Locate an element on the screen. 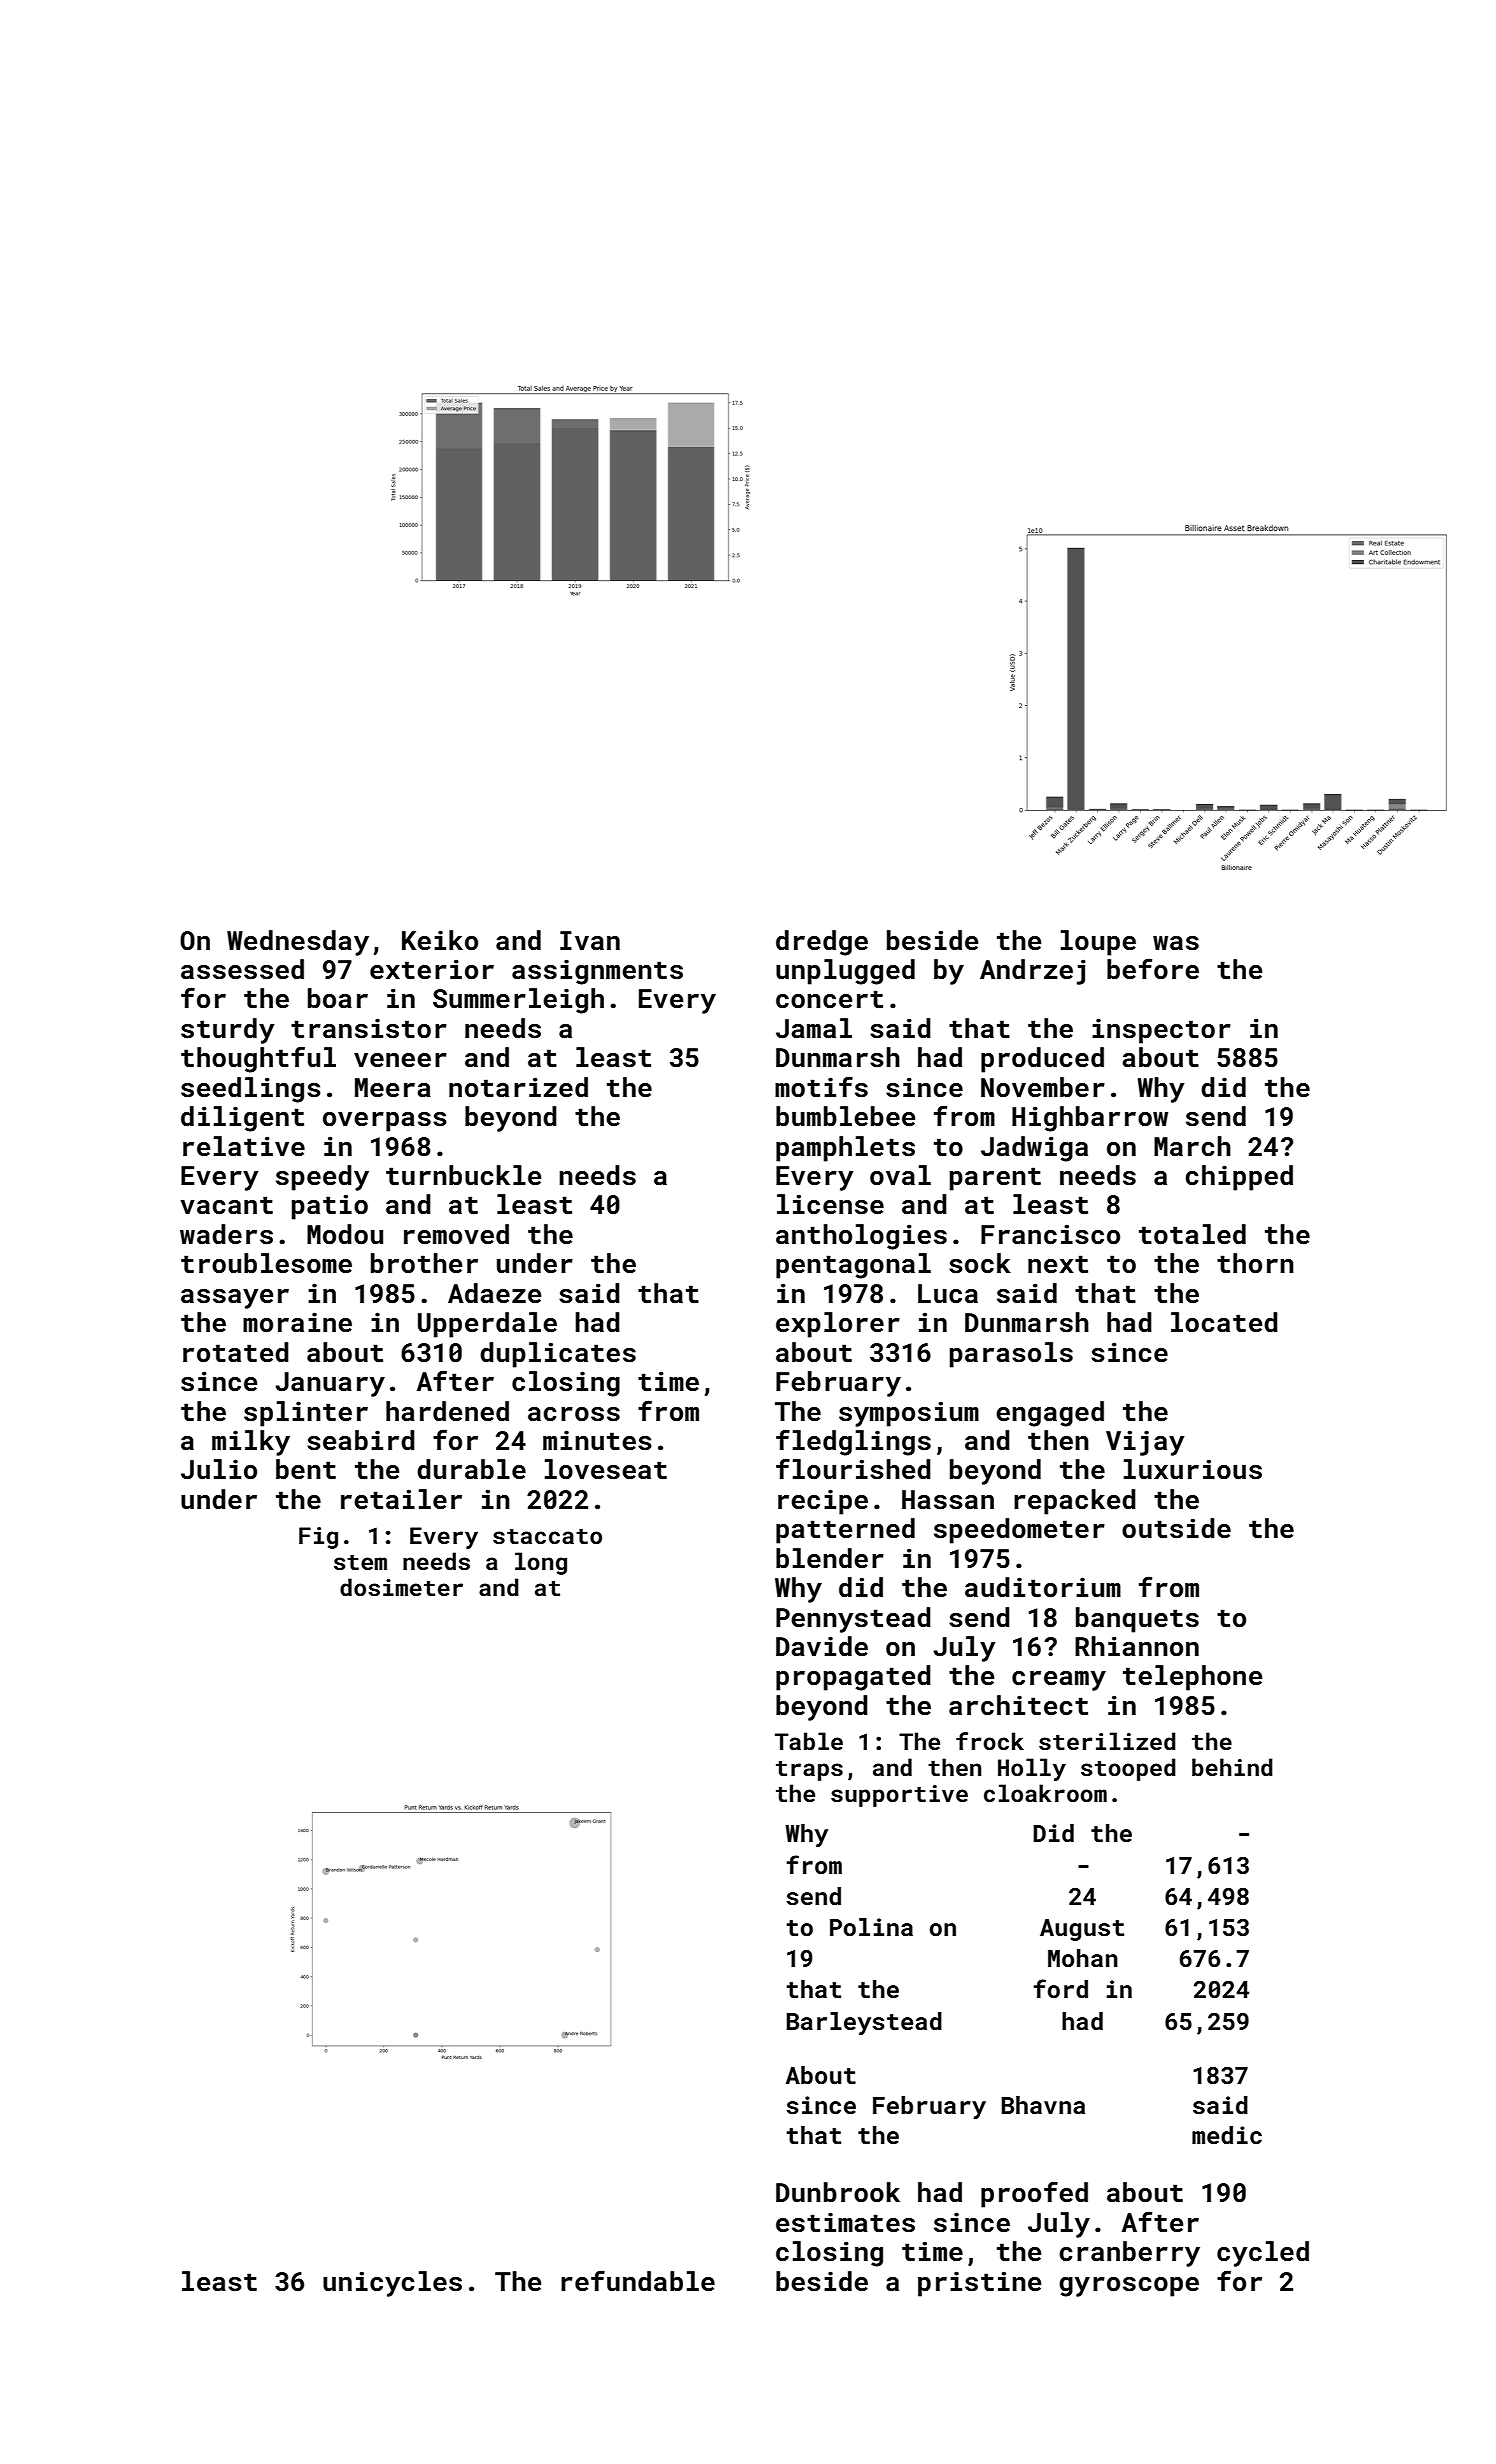 The width and height of the screenshot is (1496, 2464). outside is located at coordinates (1176, 1528).
